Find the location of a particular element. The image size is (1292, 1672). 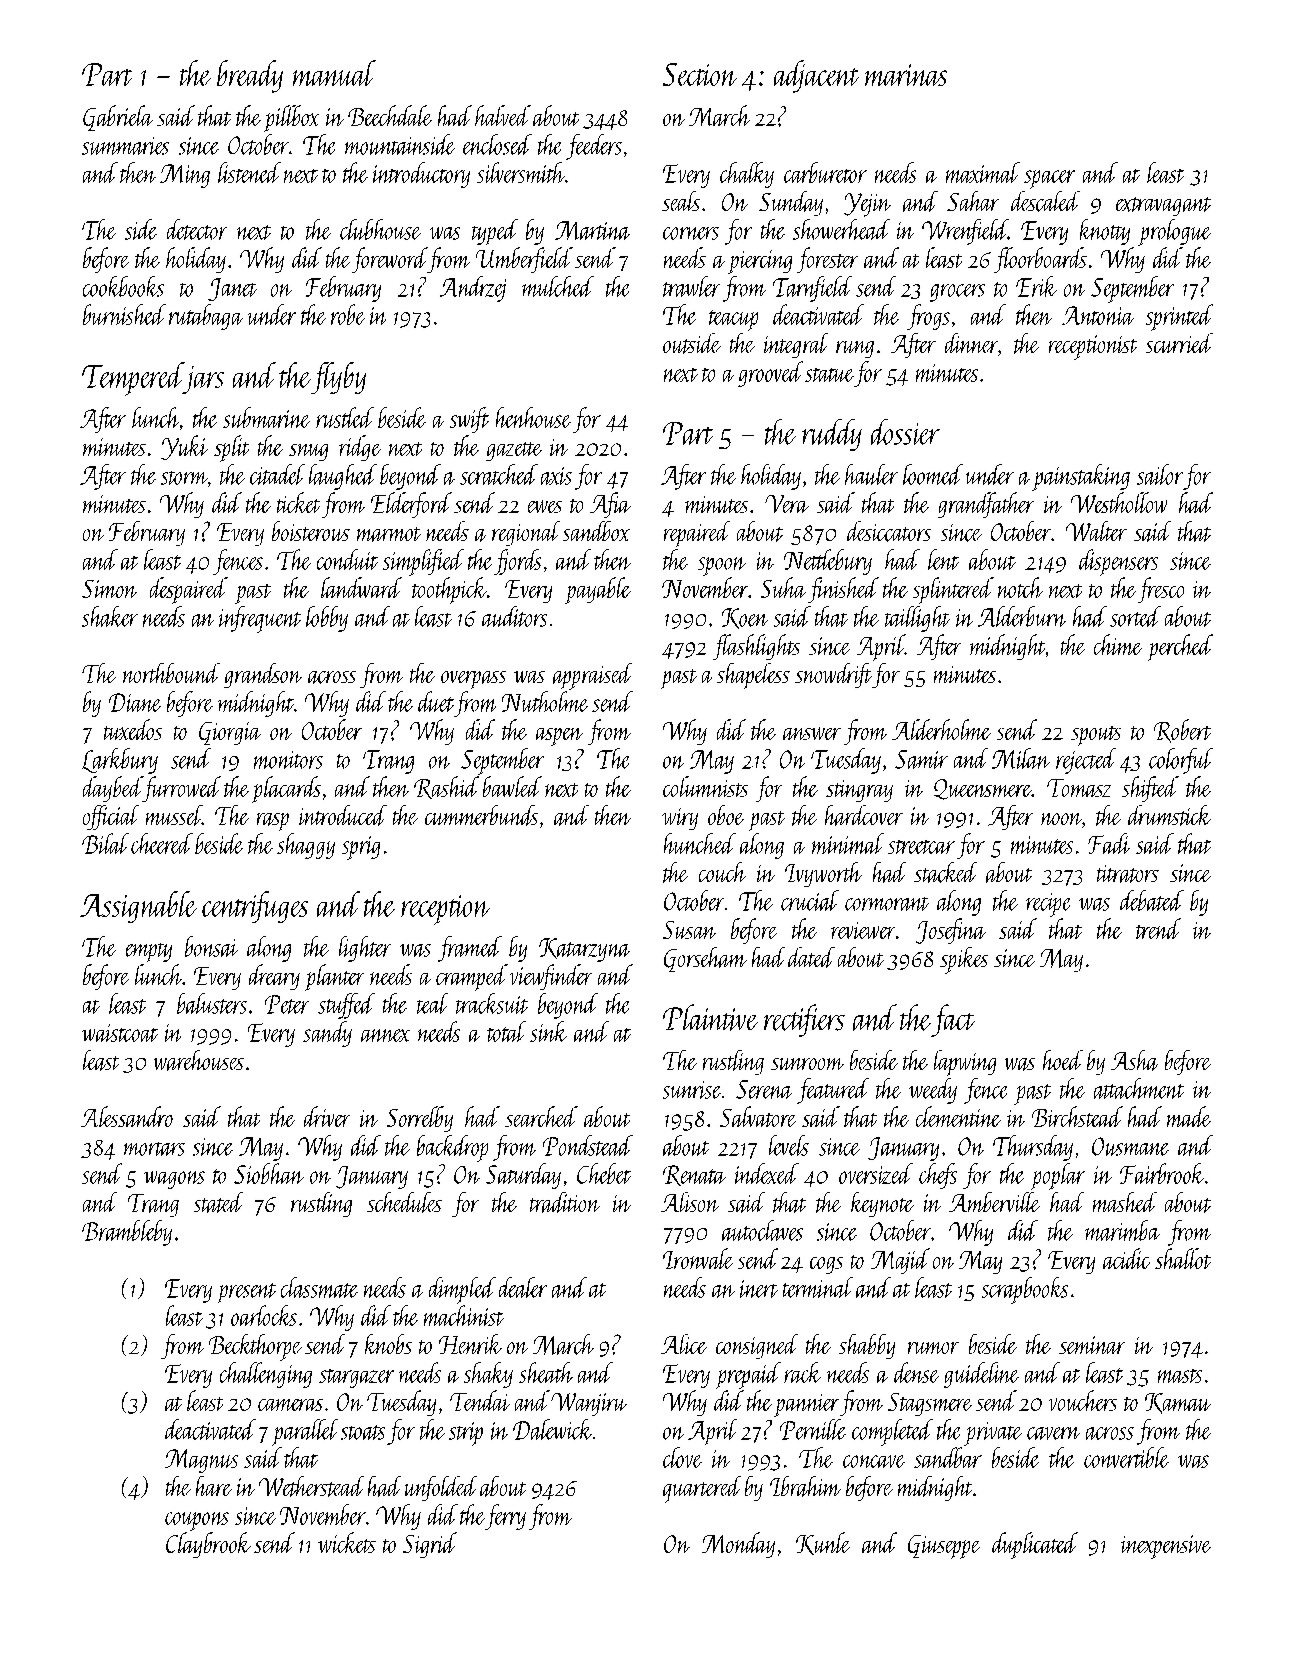

Claybrook is located at coordinates (208, 1545).
